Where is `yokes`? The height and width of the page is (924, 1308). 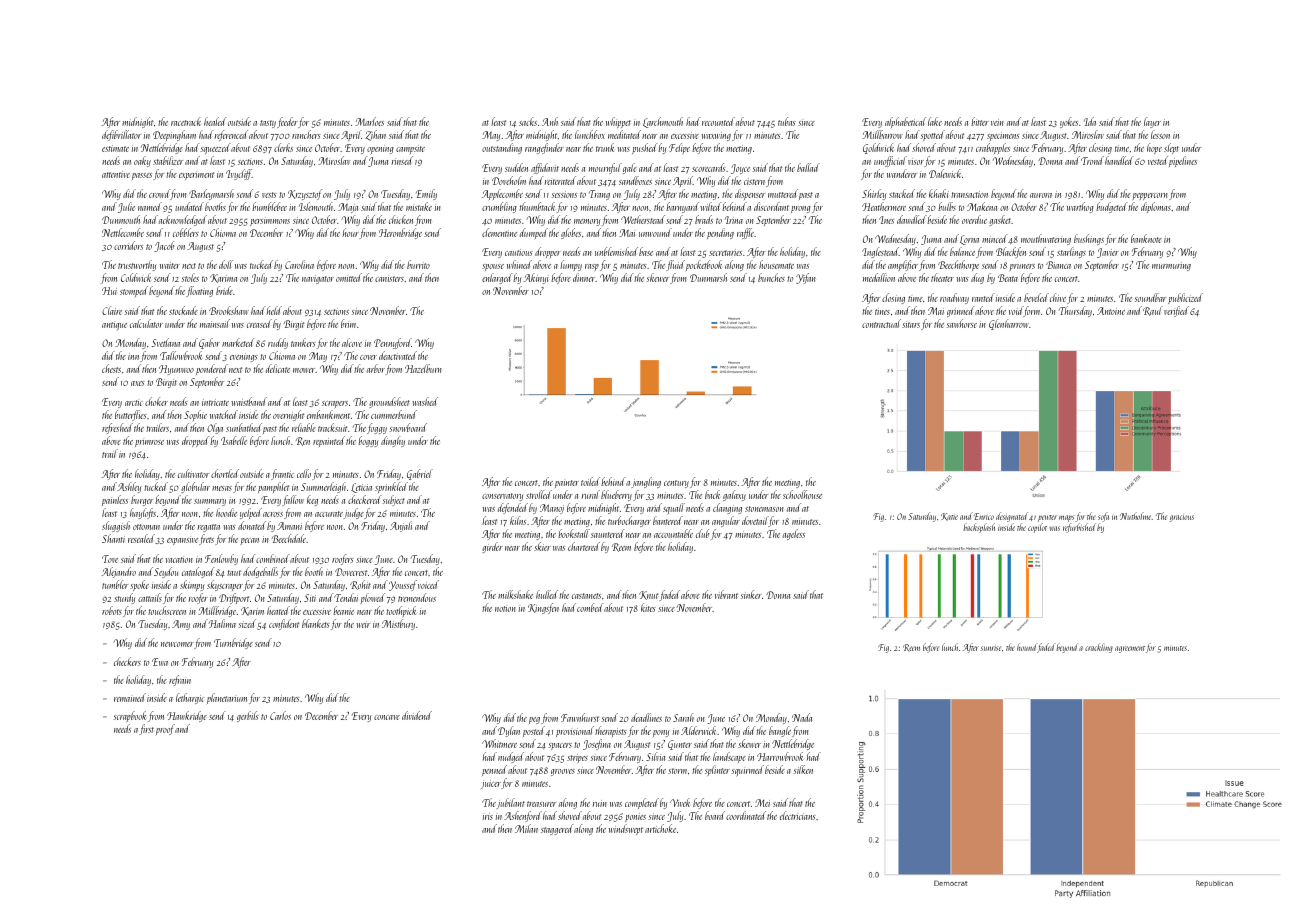
yokes is located at coordinates (1069, 122).
